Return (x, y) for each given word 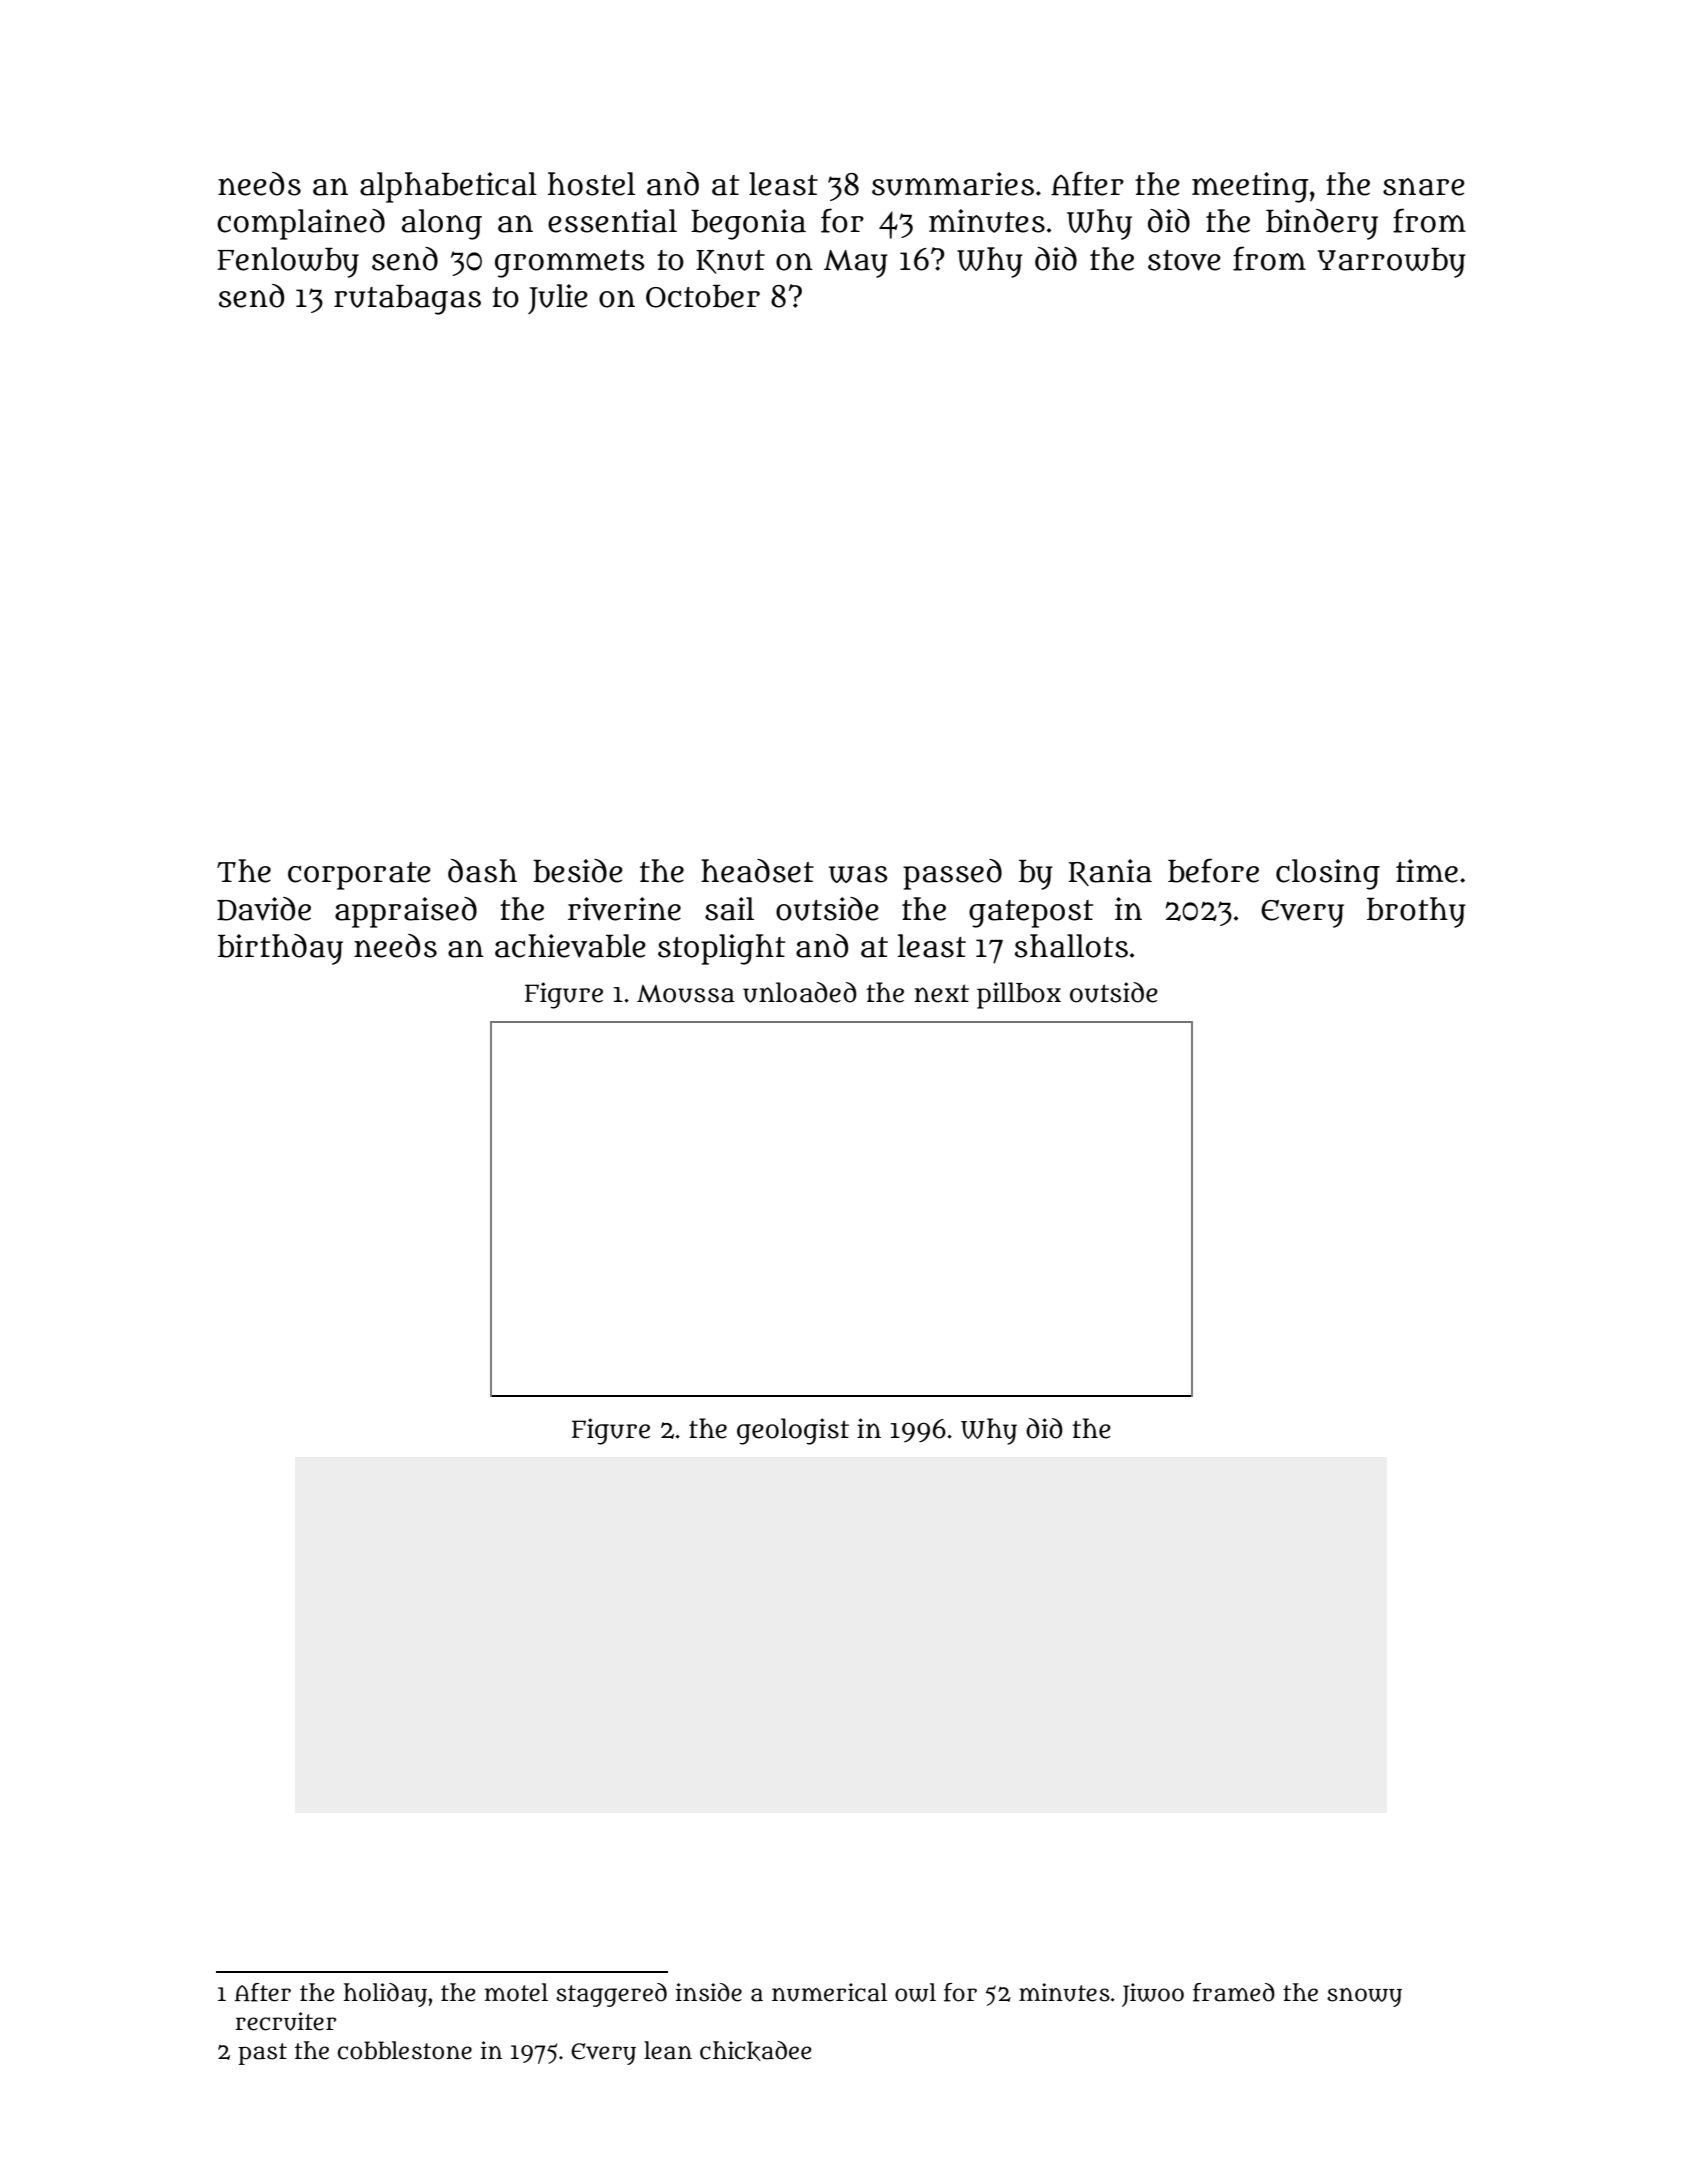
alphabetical (448, 187)
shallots (1071, 946)
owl (915, 1992)
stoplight (721, 949)
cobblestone (405, 2050)
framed (1234, 1992)
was (858, 874)
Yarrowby (1391, 263)
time (1427, 871)
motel (516, 1992)
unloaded (800, 992)
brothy (1416, 912)
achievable (570, 946)
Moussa (686, 994)
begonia (748, 224)
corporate (359, 876)
